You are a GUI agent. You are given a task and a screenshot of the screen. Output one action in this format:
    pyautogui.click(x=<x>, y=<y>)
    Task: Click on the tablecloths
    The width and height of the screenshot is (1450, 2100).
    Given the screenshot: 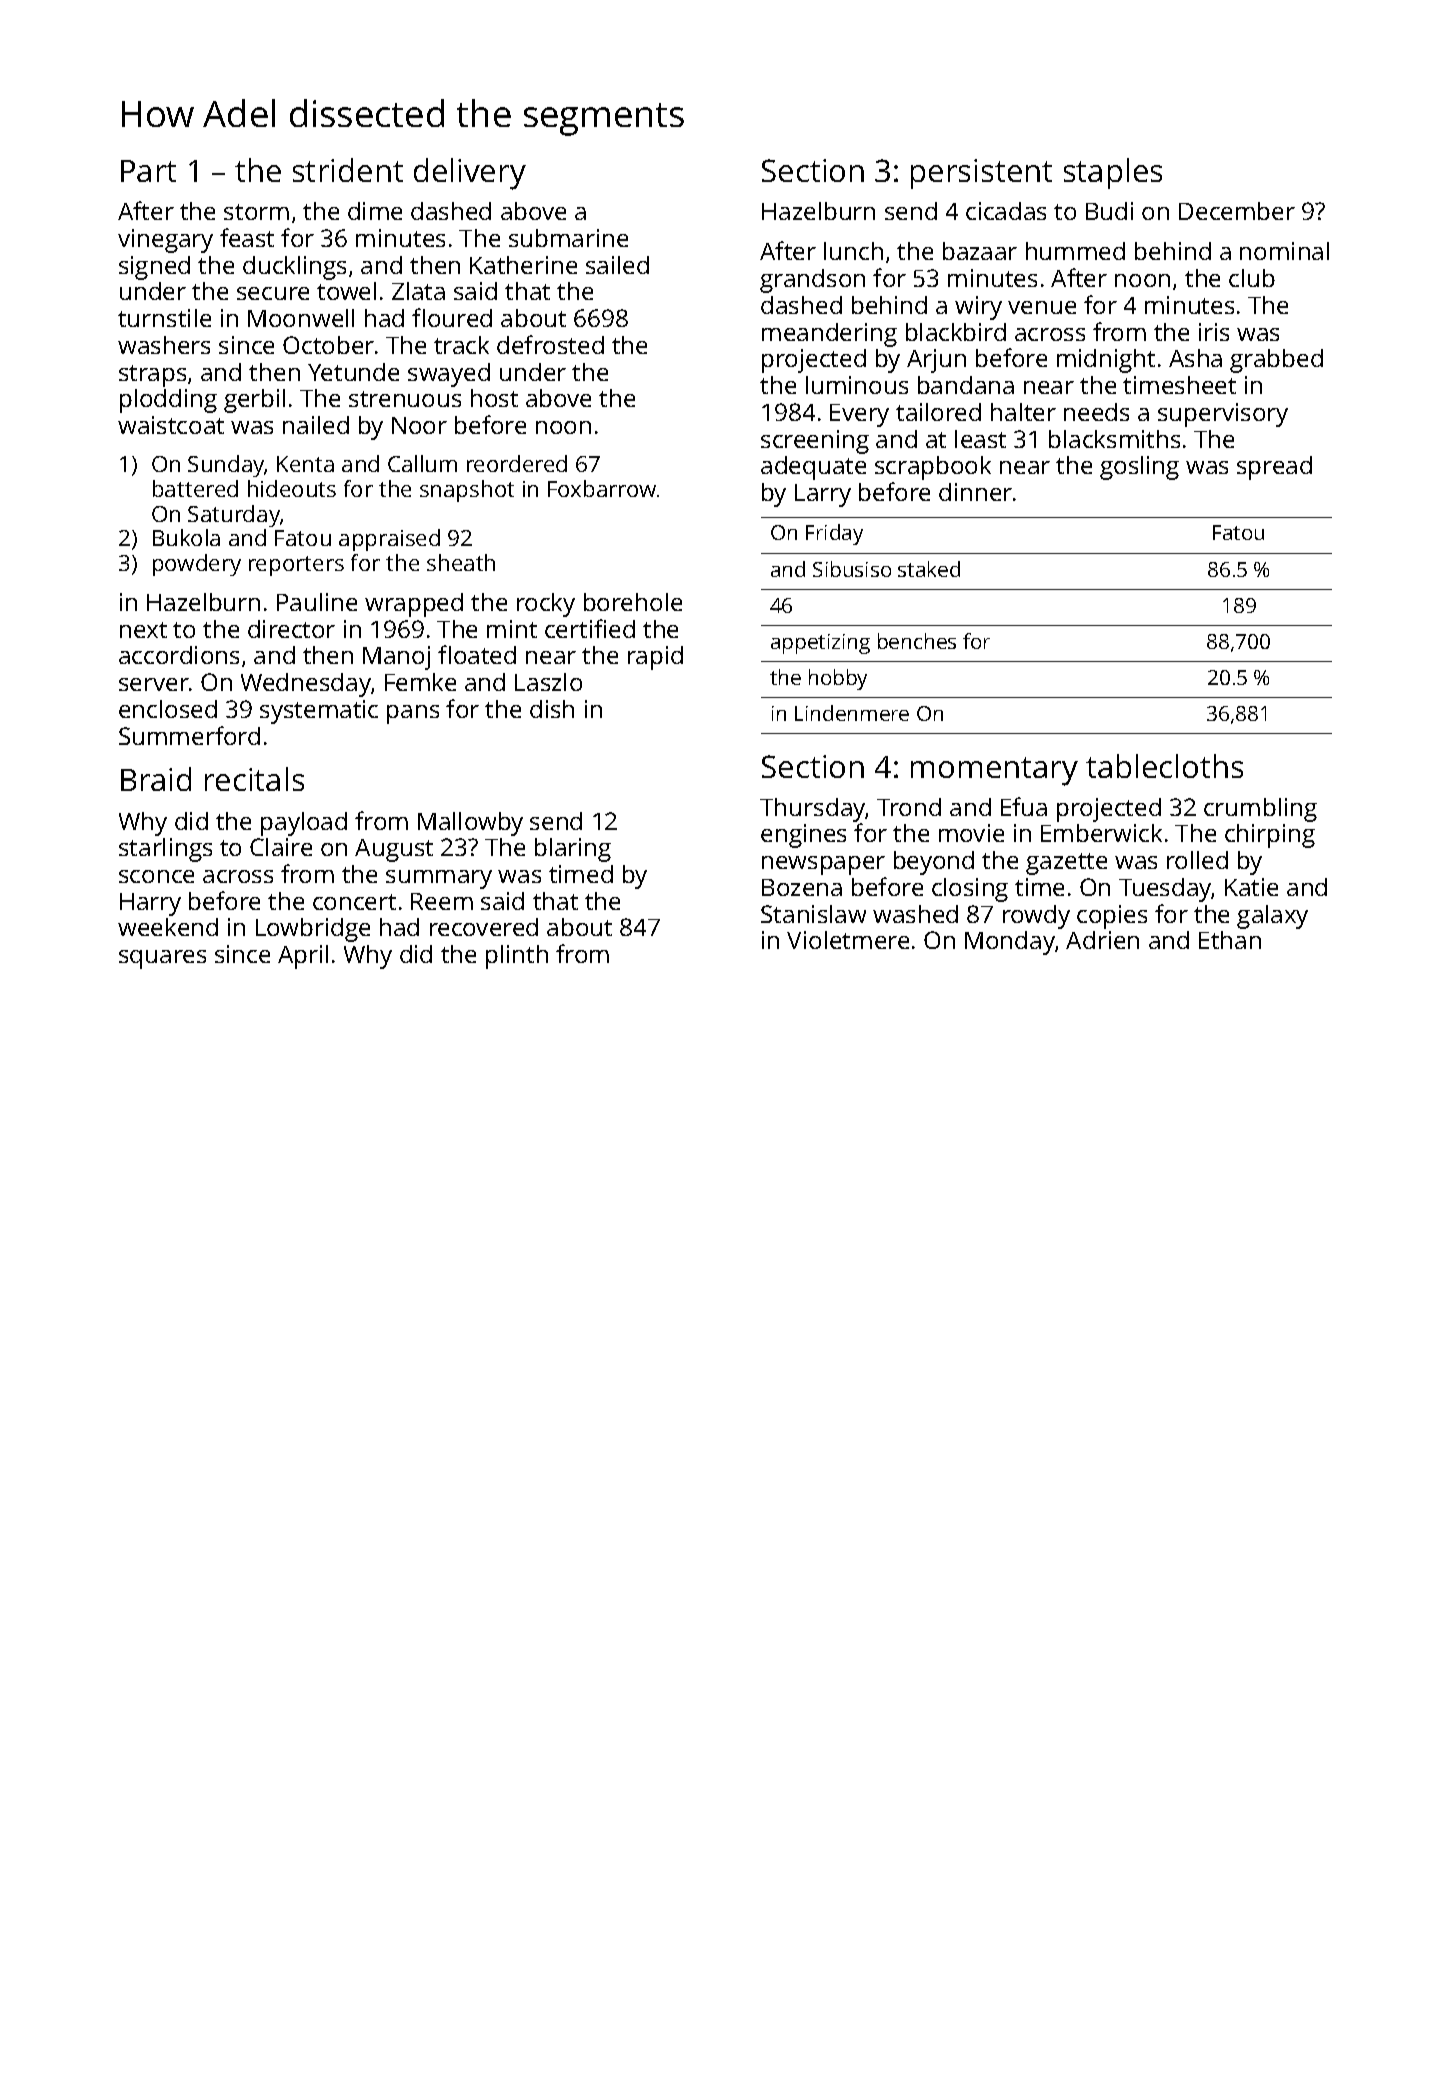 What is the action you would take?
    pyautogui.click(x=1164, y=766)
